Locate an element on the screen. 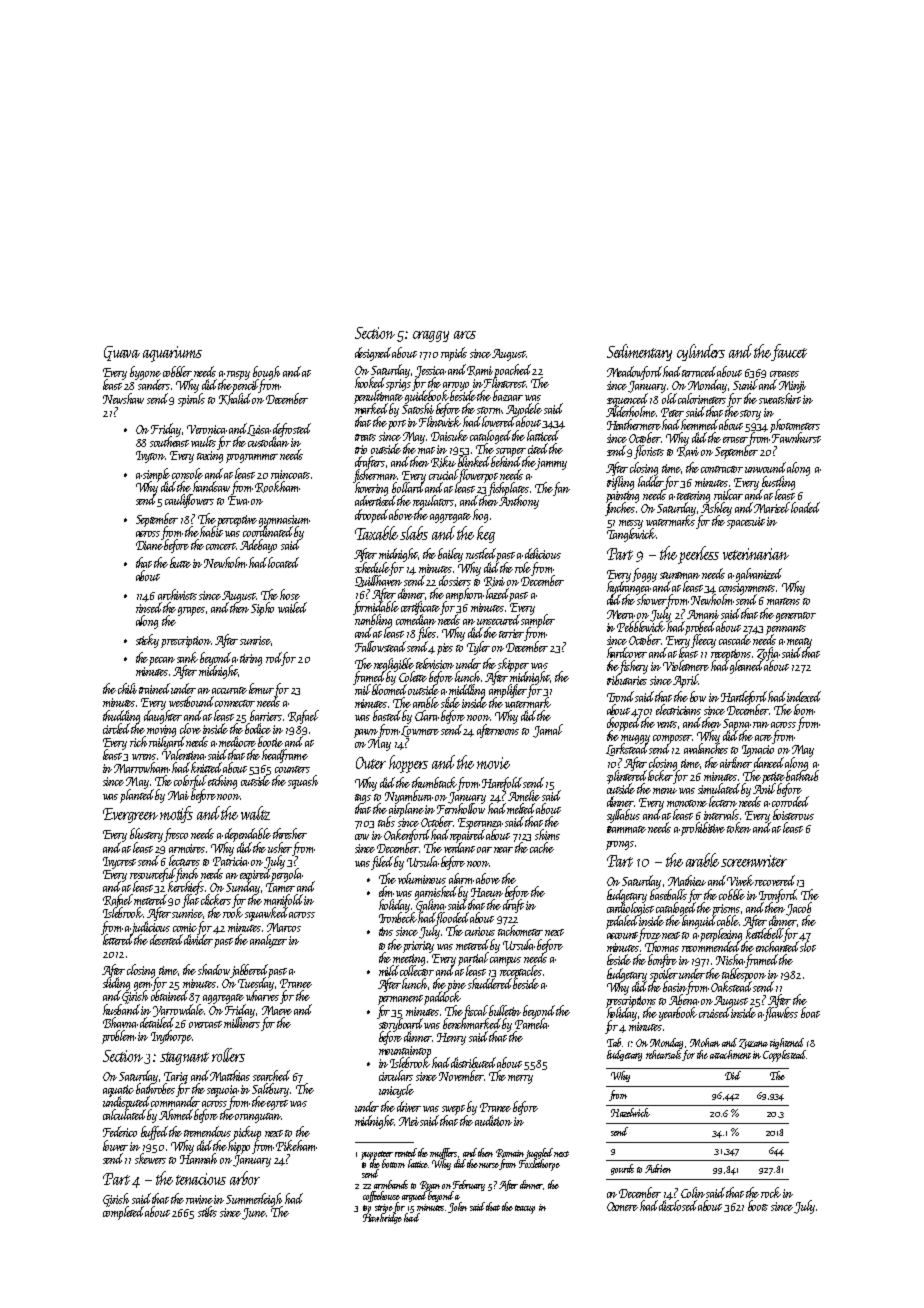 The height and width of the screenshot is (1308, 924). arcs is located at coordinates (465, 335).
